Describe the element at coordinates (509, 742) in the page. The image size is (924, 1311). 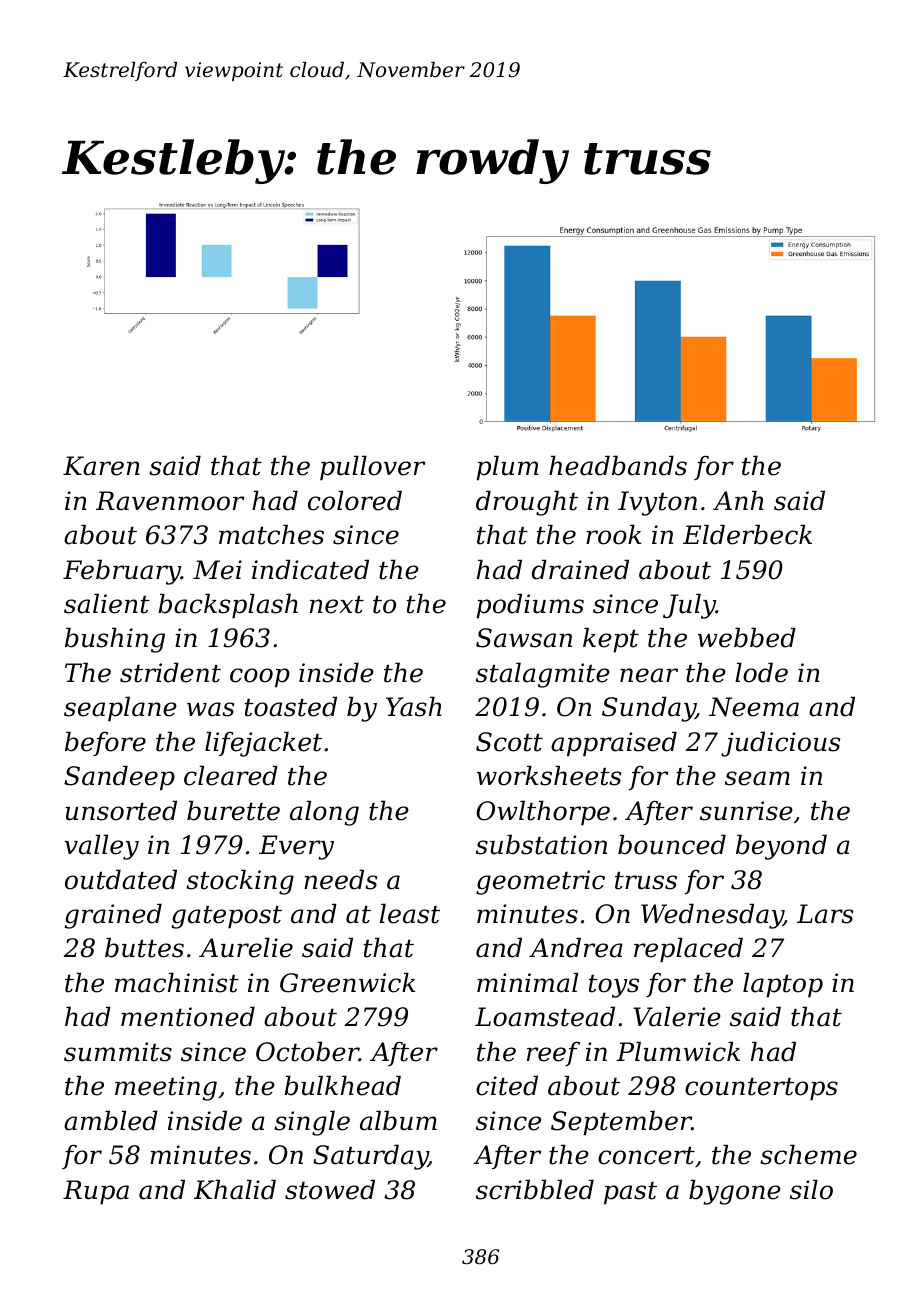
I see `Scott` at that location.
